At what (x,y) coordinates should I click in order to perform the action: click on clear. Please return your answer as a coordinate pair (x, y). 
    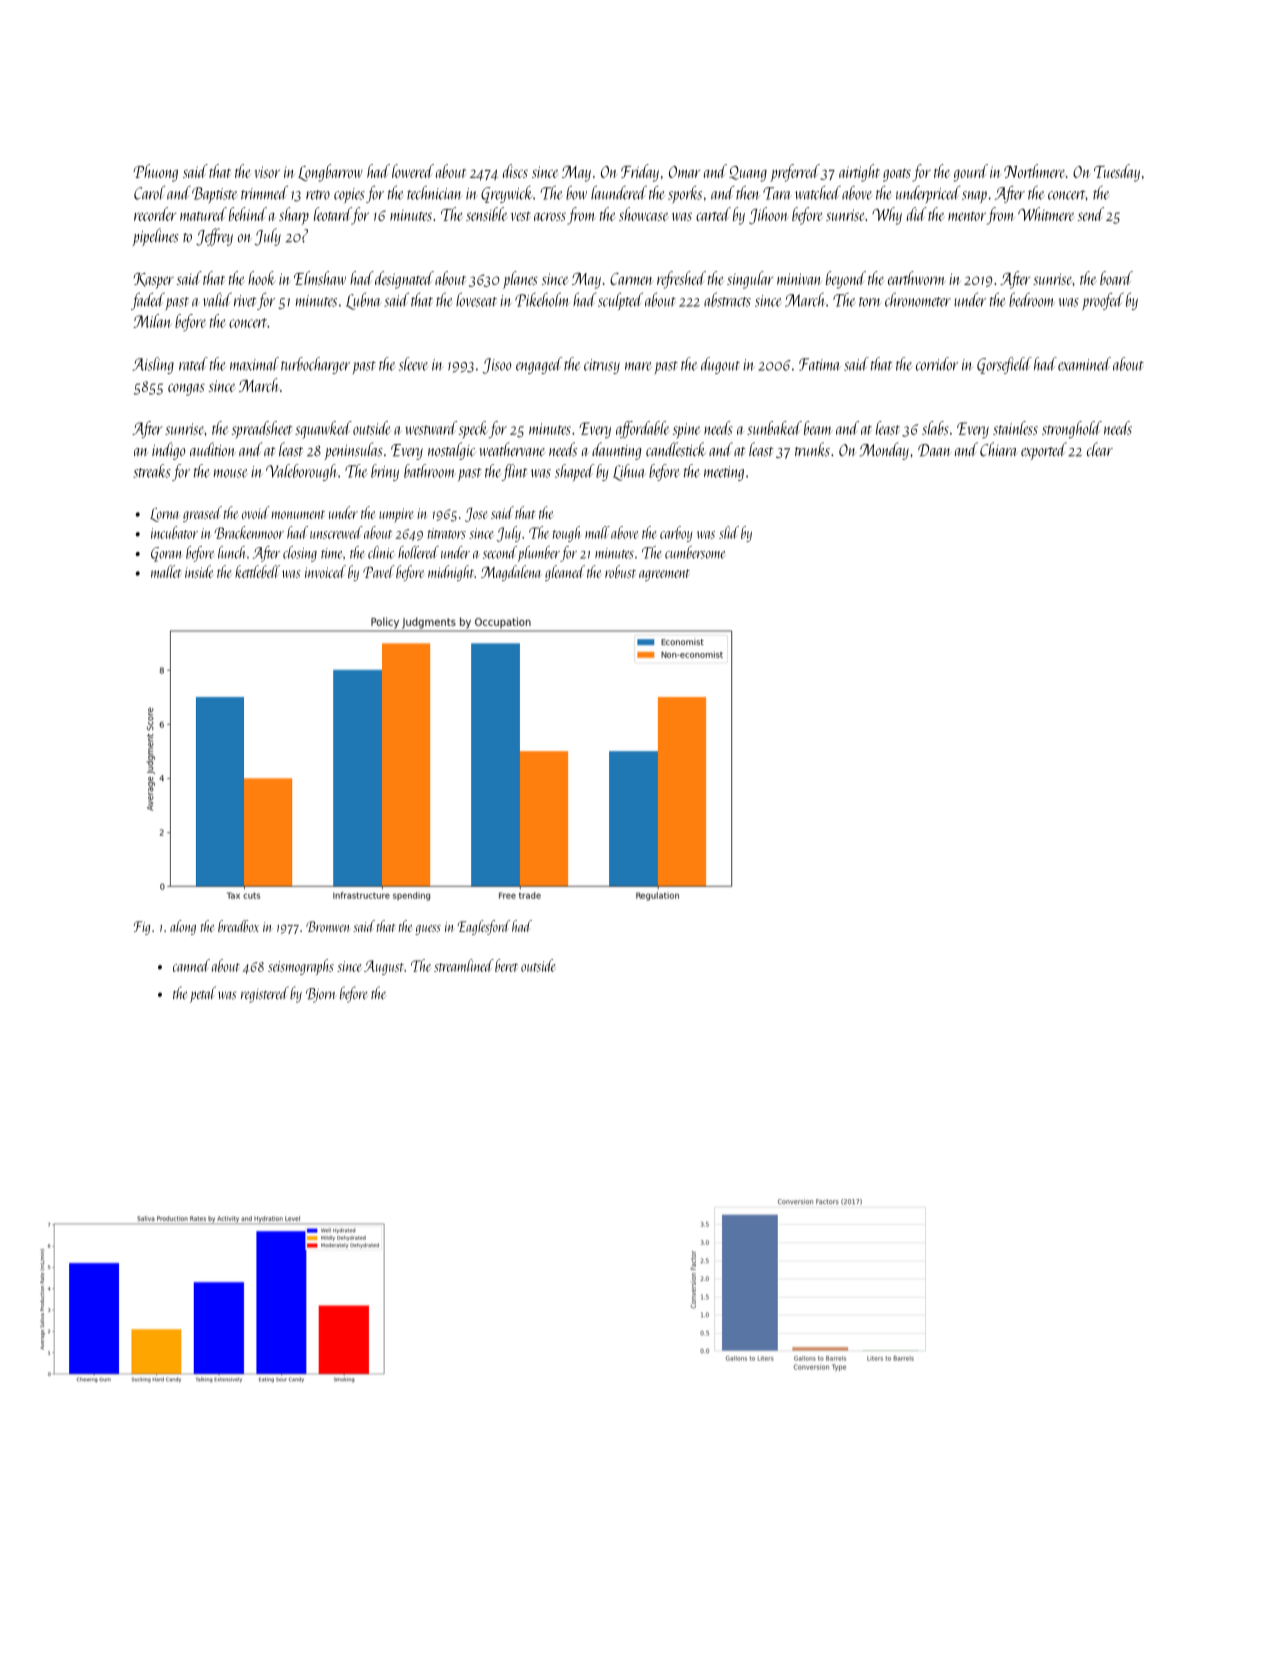
    Looking at the image, I should click on (1100, 449).
